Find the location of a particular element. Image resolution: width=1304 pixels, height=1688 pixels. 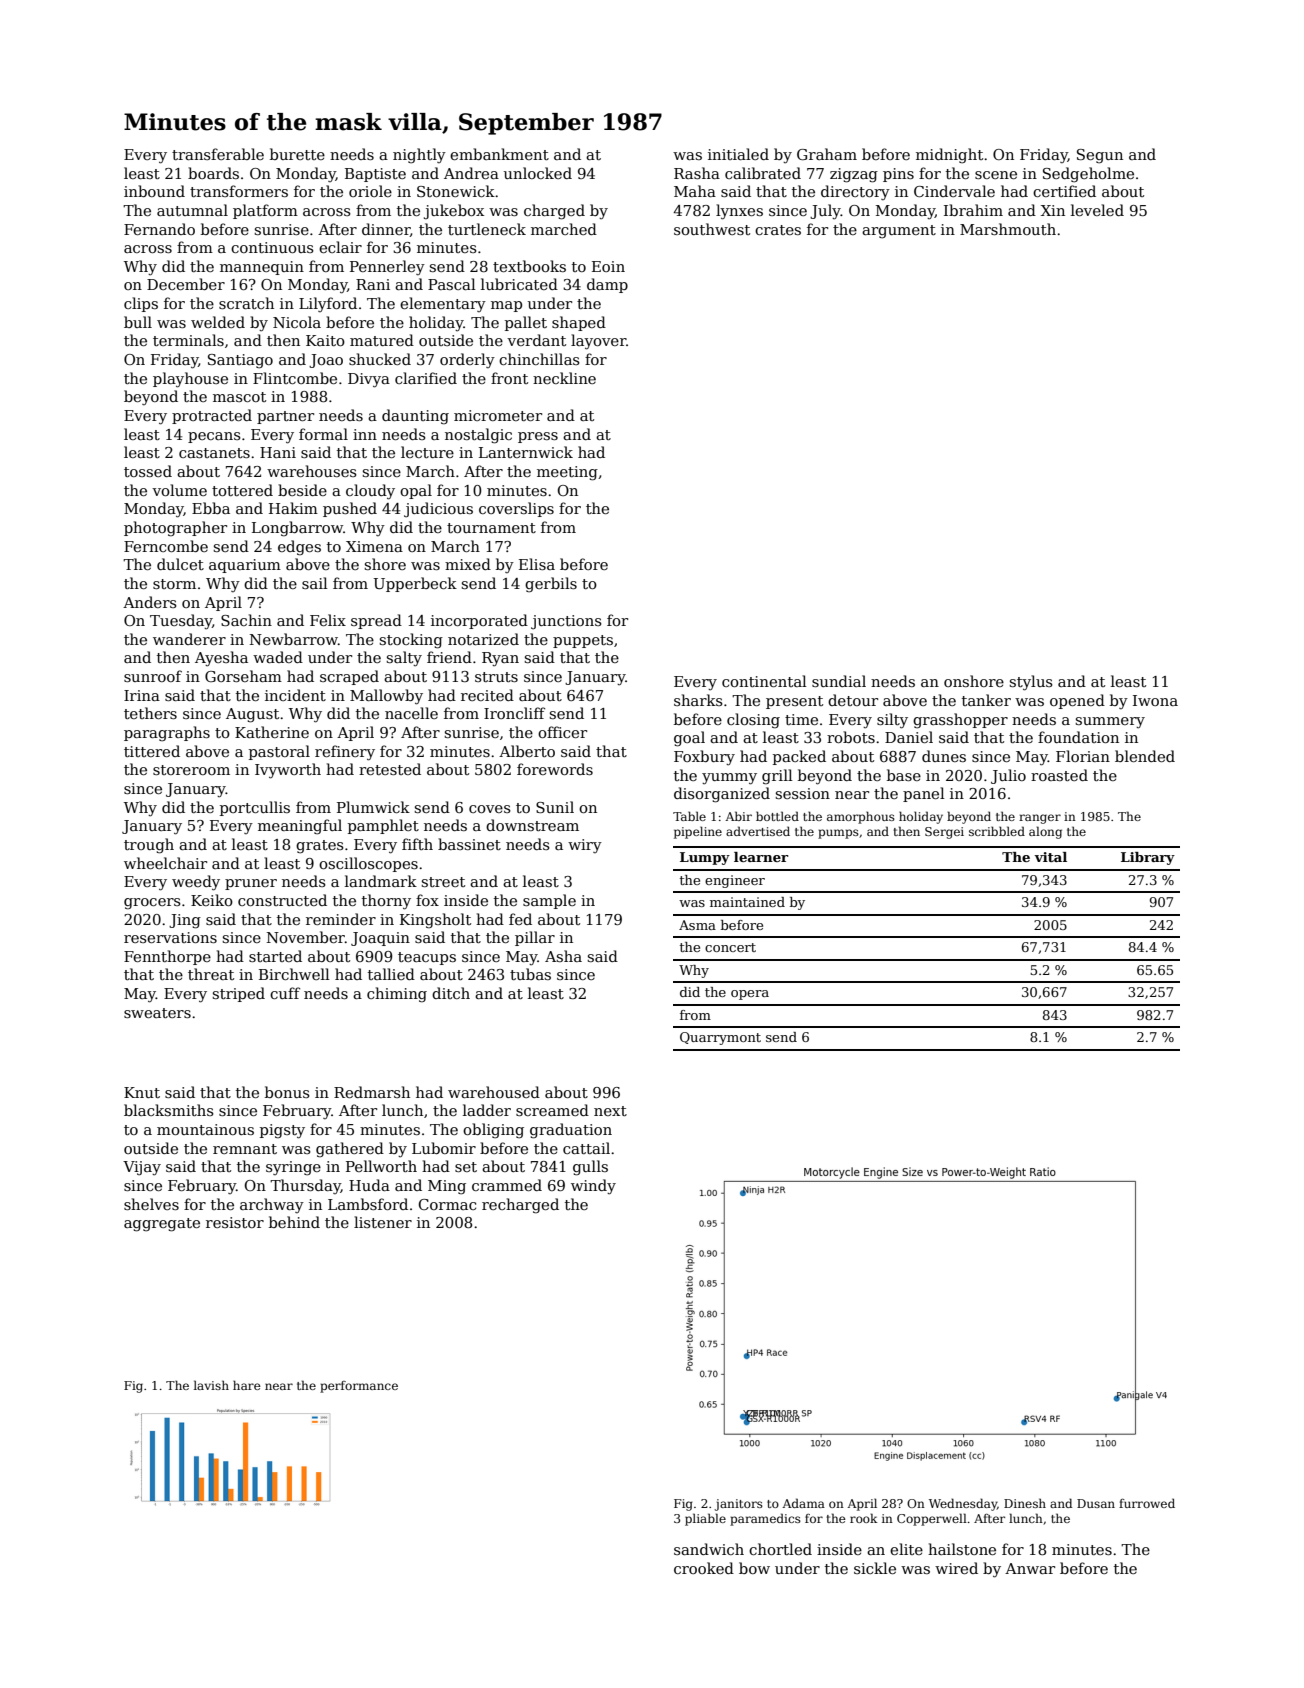

Florian is located at coordinates (1083, 756).
